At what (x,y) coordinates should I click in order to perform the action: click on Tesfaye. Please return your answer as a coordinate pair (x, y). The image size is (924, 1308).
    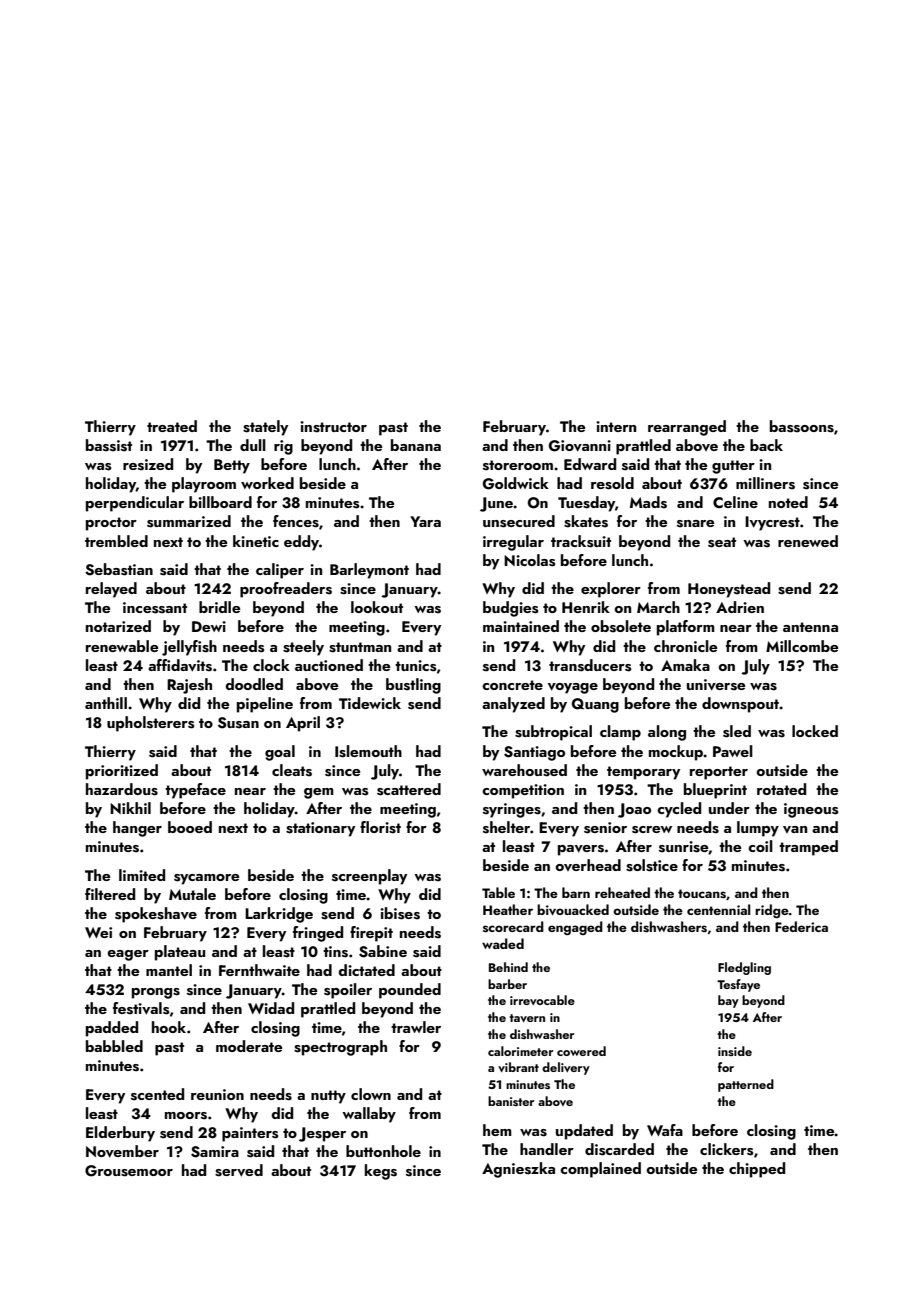
    Looking at the image, I should click on (738, 985).
